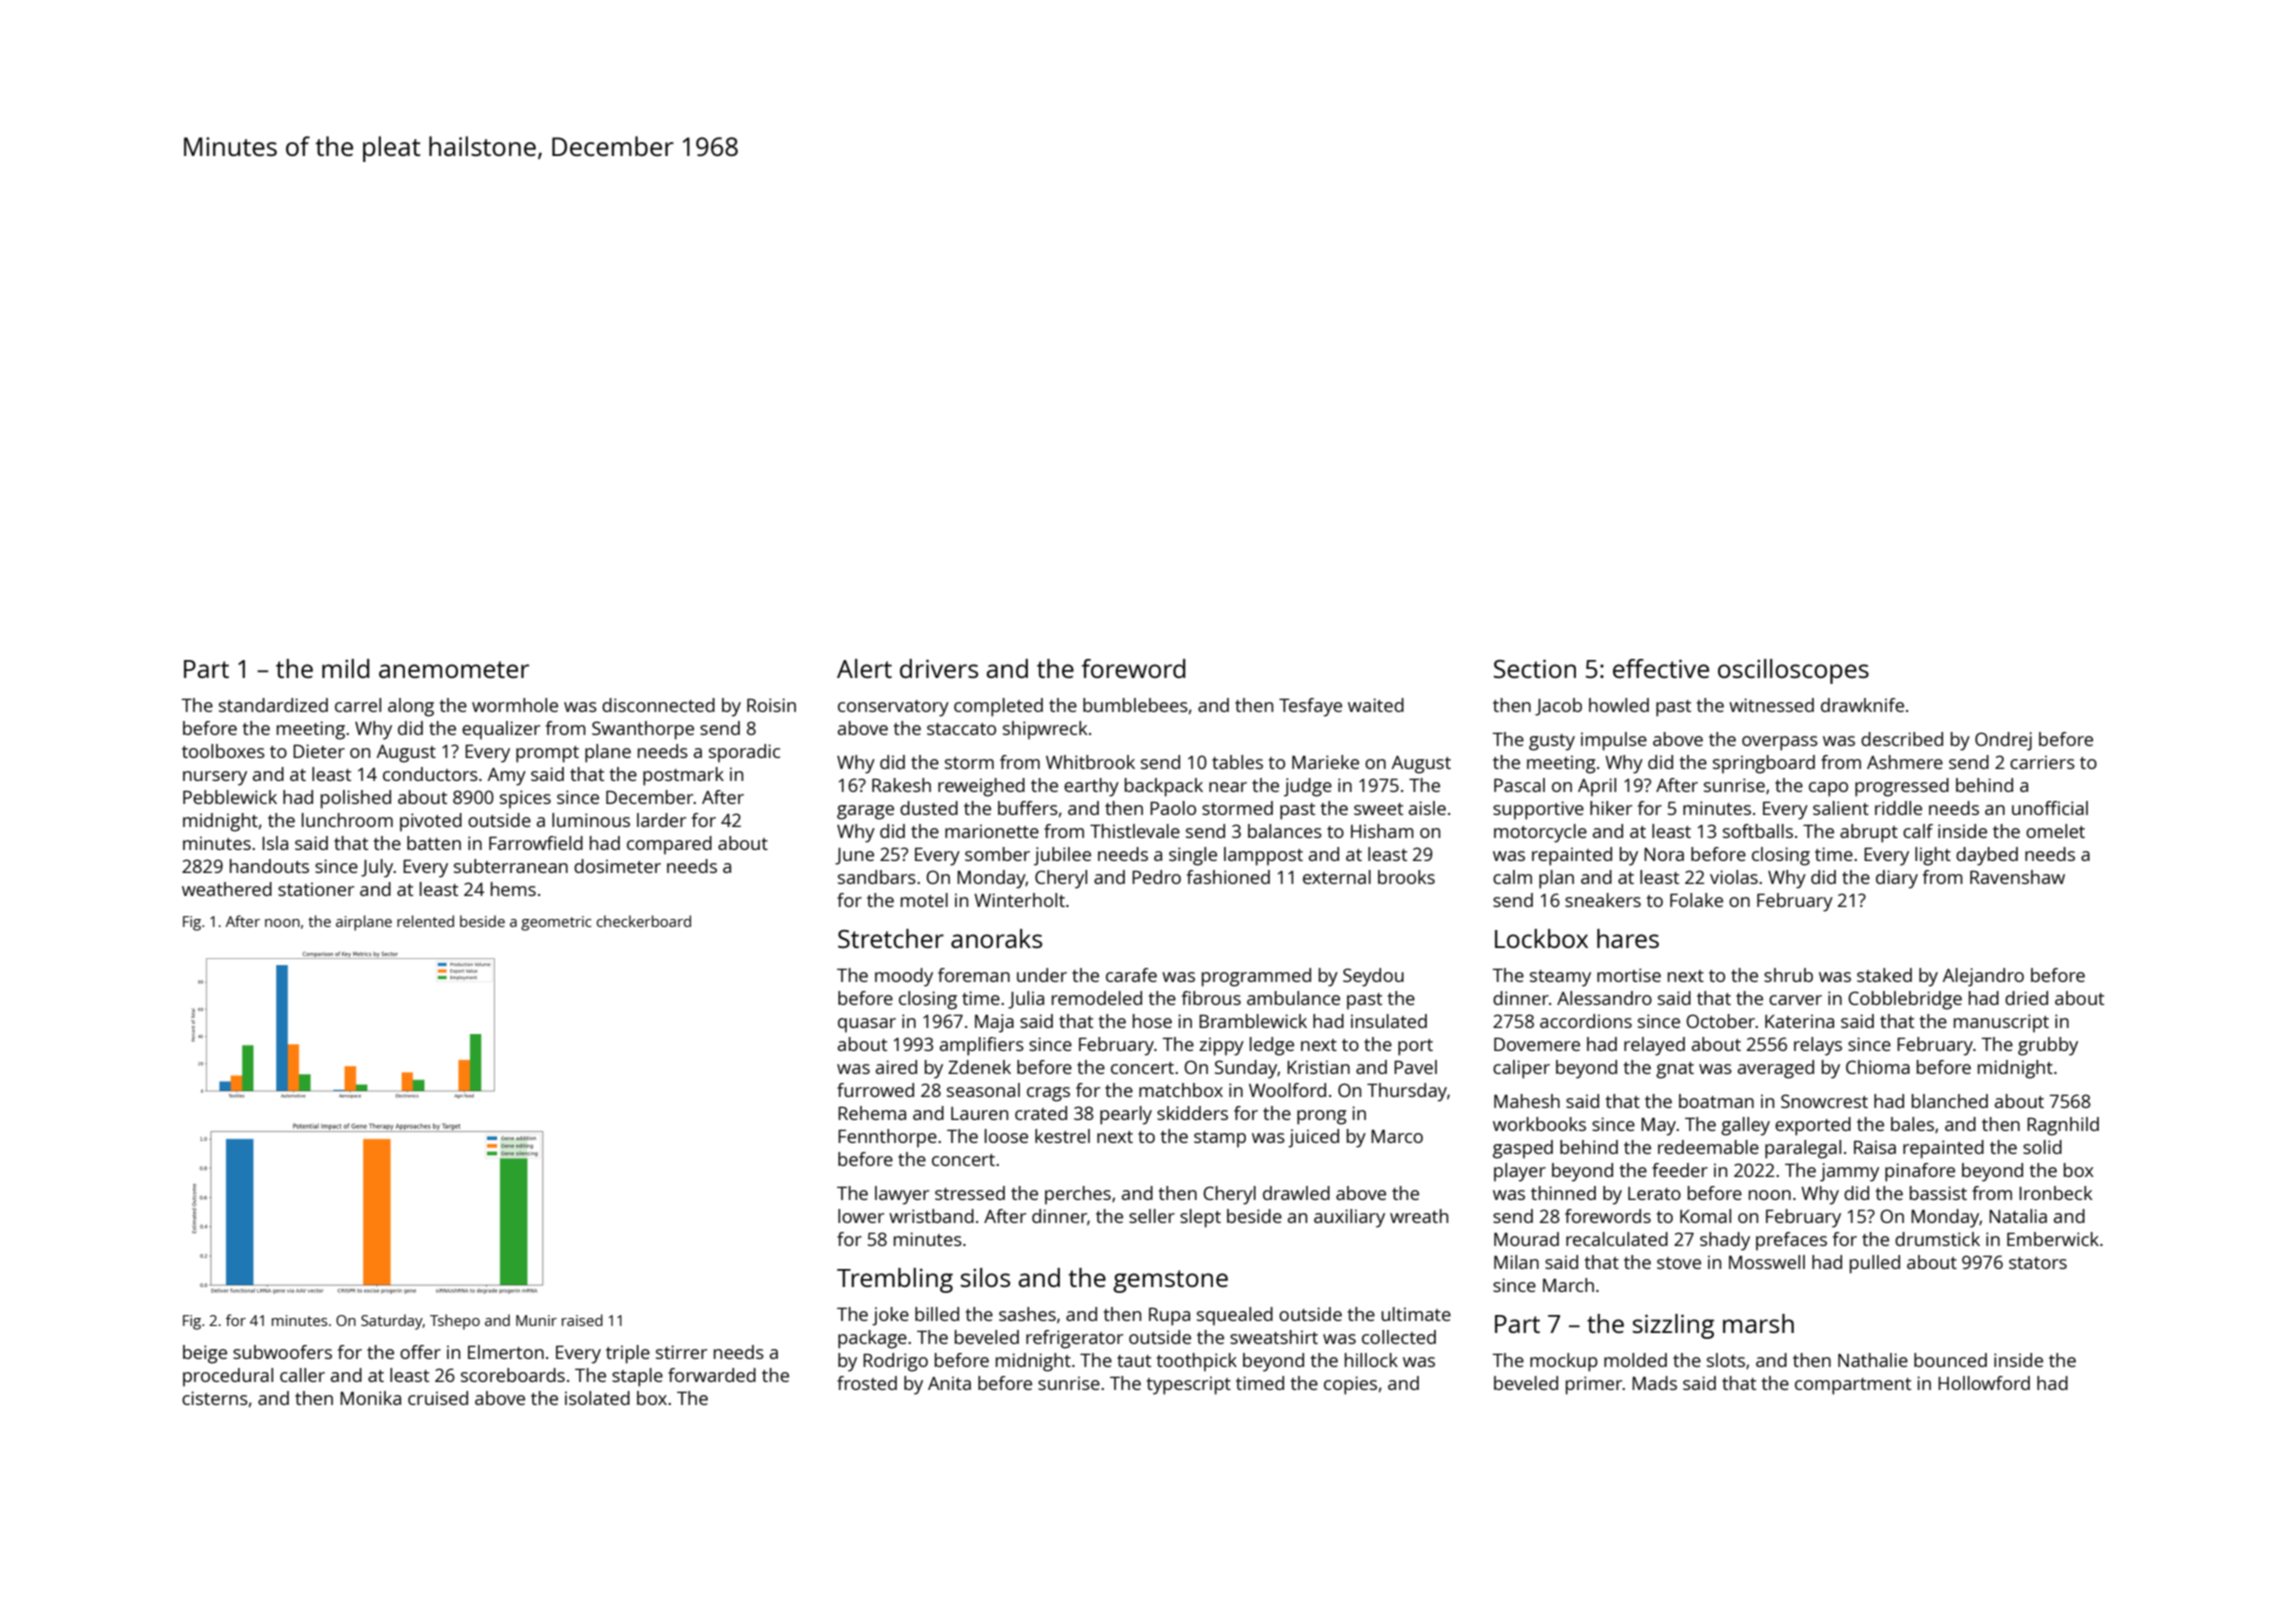 This screenshot has height=1620, width=2292. I want to click on Monika, so click(370, 1398).
